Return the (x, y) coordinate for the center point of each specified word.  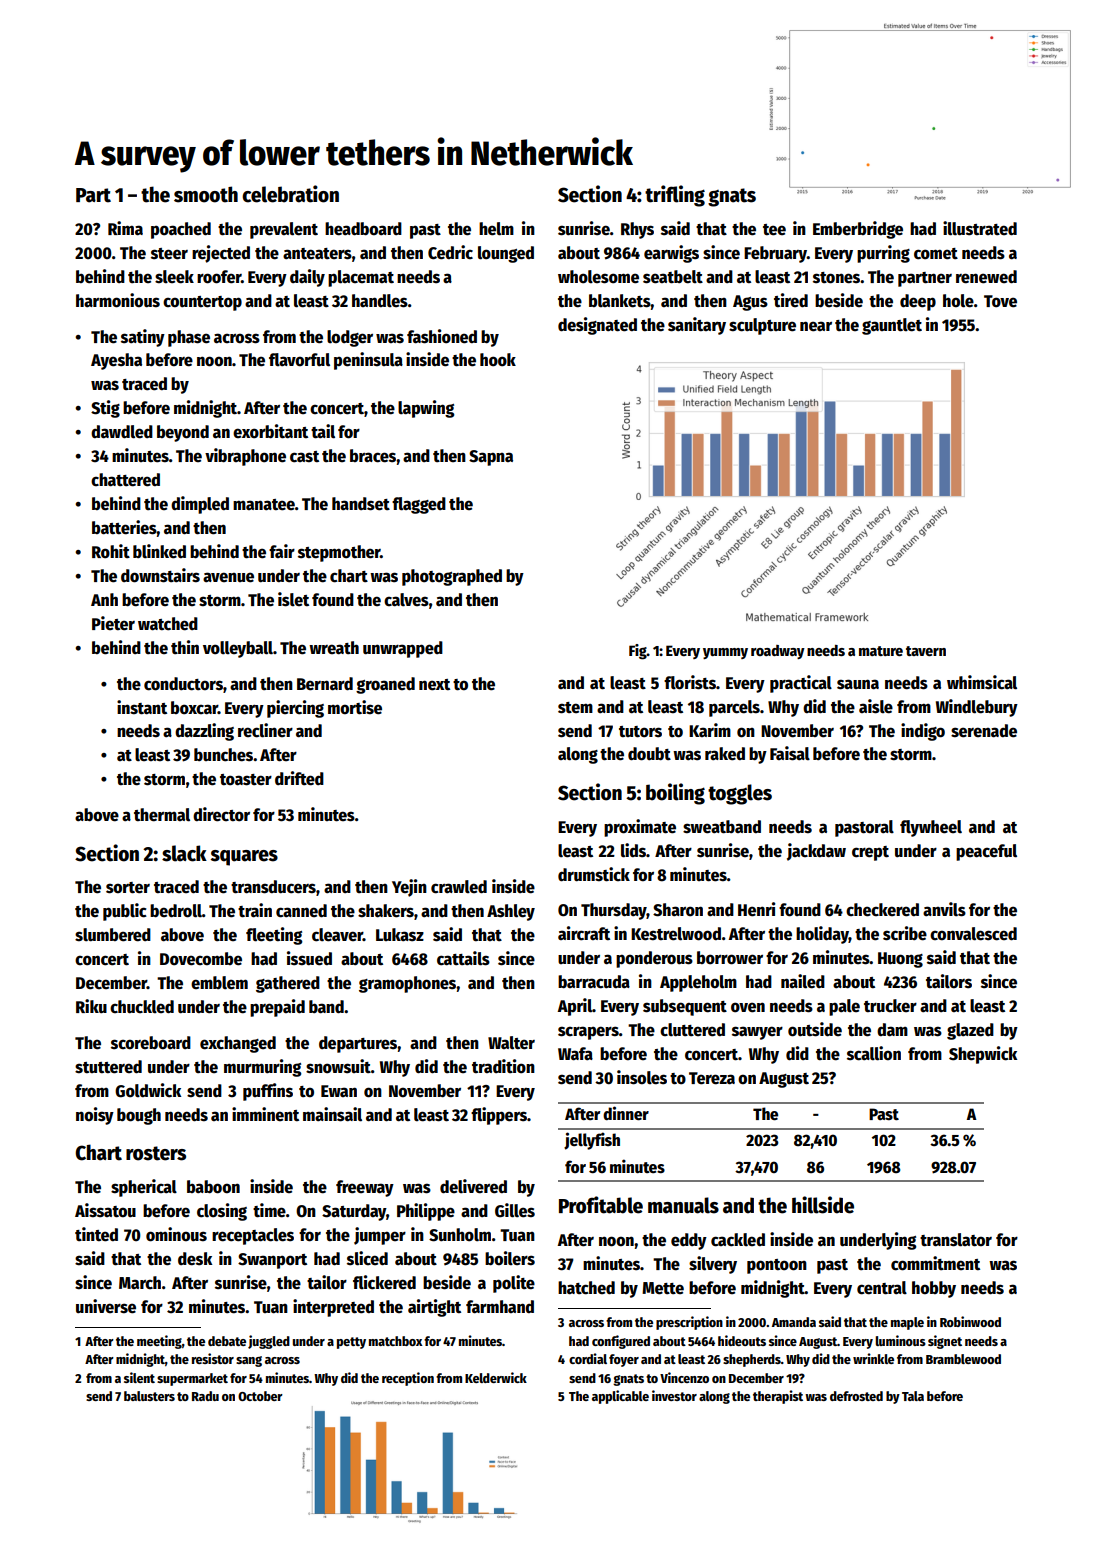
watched (168, 624)
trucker (890, 1006)
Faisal (790, 753)
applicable (620, 1397)
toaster (246, 780)
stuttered (108, 1067)
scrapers (588, 1033)
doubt (649, 754)
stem (575, 708)
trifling (675, 196)
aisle (876, 706)
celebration (290, 194)
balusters (149, 1396)
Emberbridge (858, 230)
